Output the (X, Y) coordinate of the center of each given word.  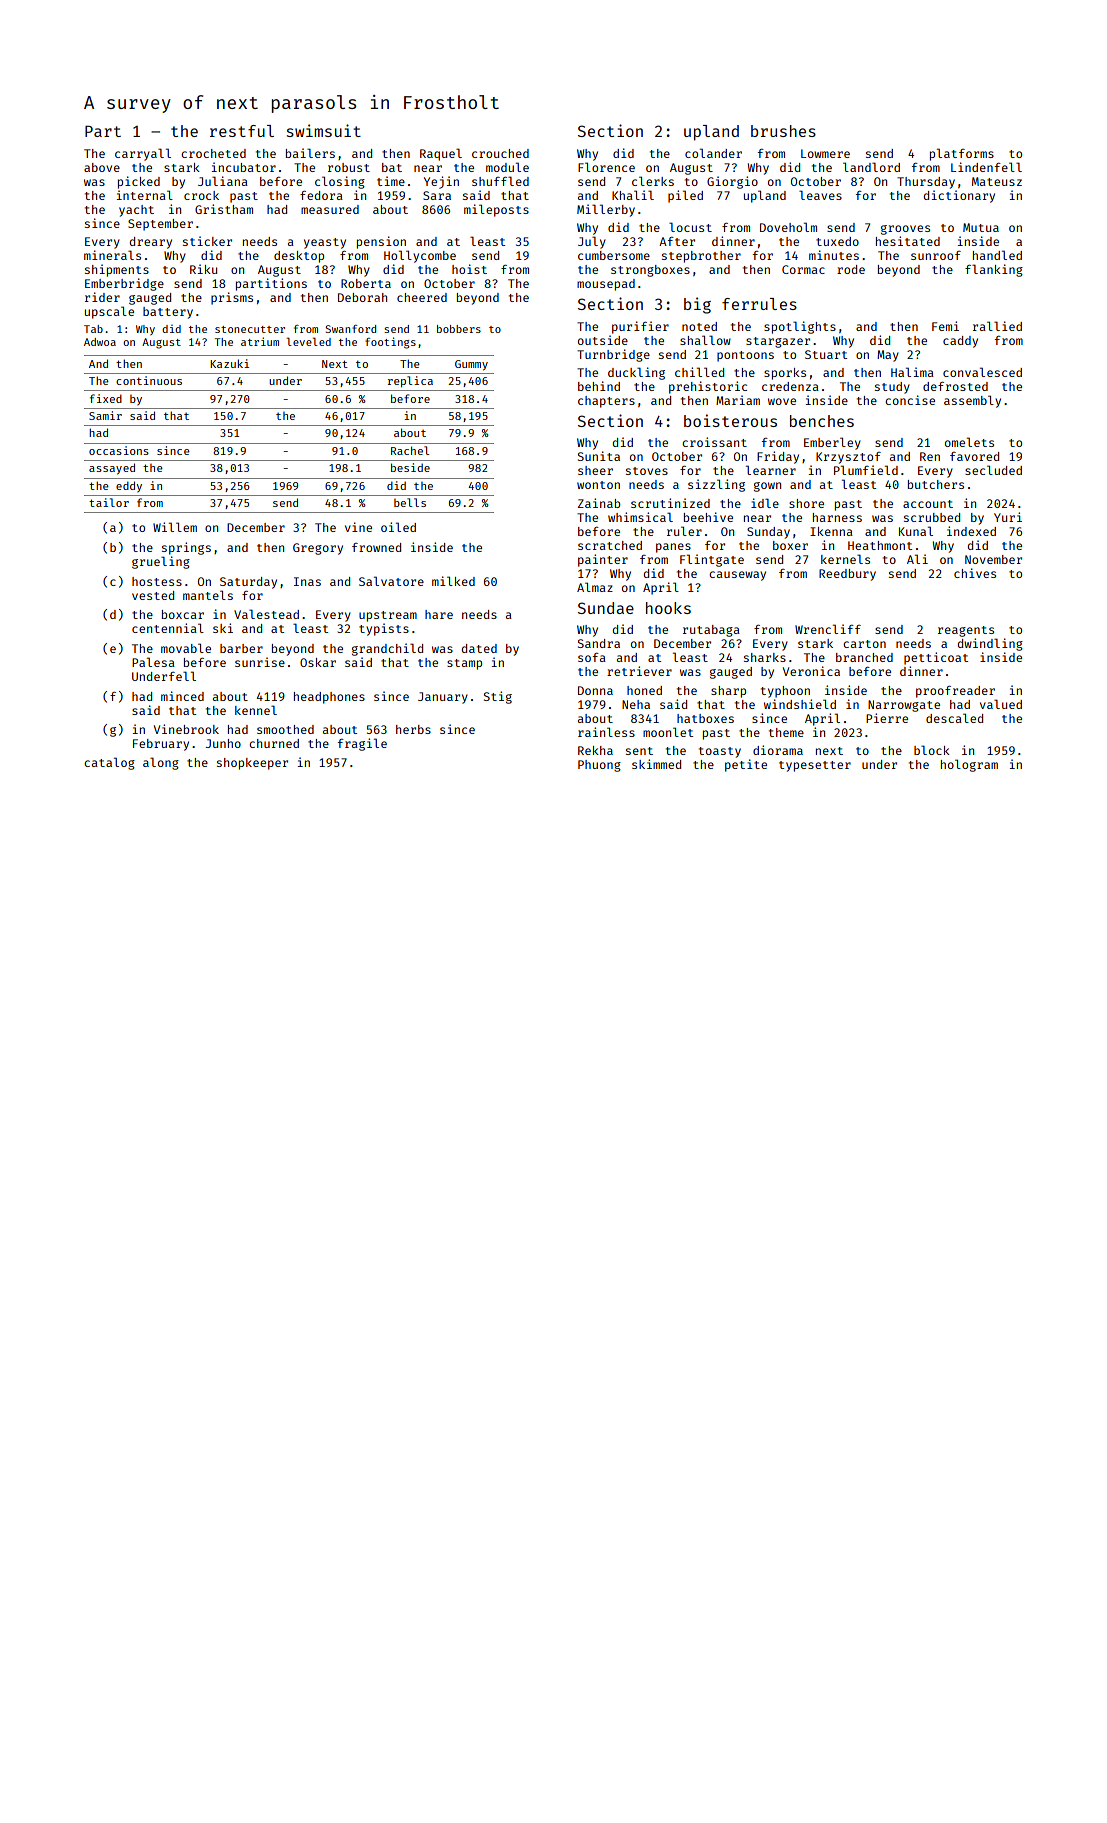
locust (690, 227)
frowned (376, 547)
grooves (905, 230)
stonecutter (250, 329)
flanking (994, 270)
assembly (972, 401)
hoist (469, 269)
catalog (109, 763)
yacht (136, 211)
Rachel (410, 450)
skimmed (656, 764)
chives (975, 573)
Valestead (266, 614)
